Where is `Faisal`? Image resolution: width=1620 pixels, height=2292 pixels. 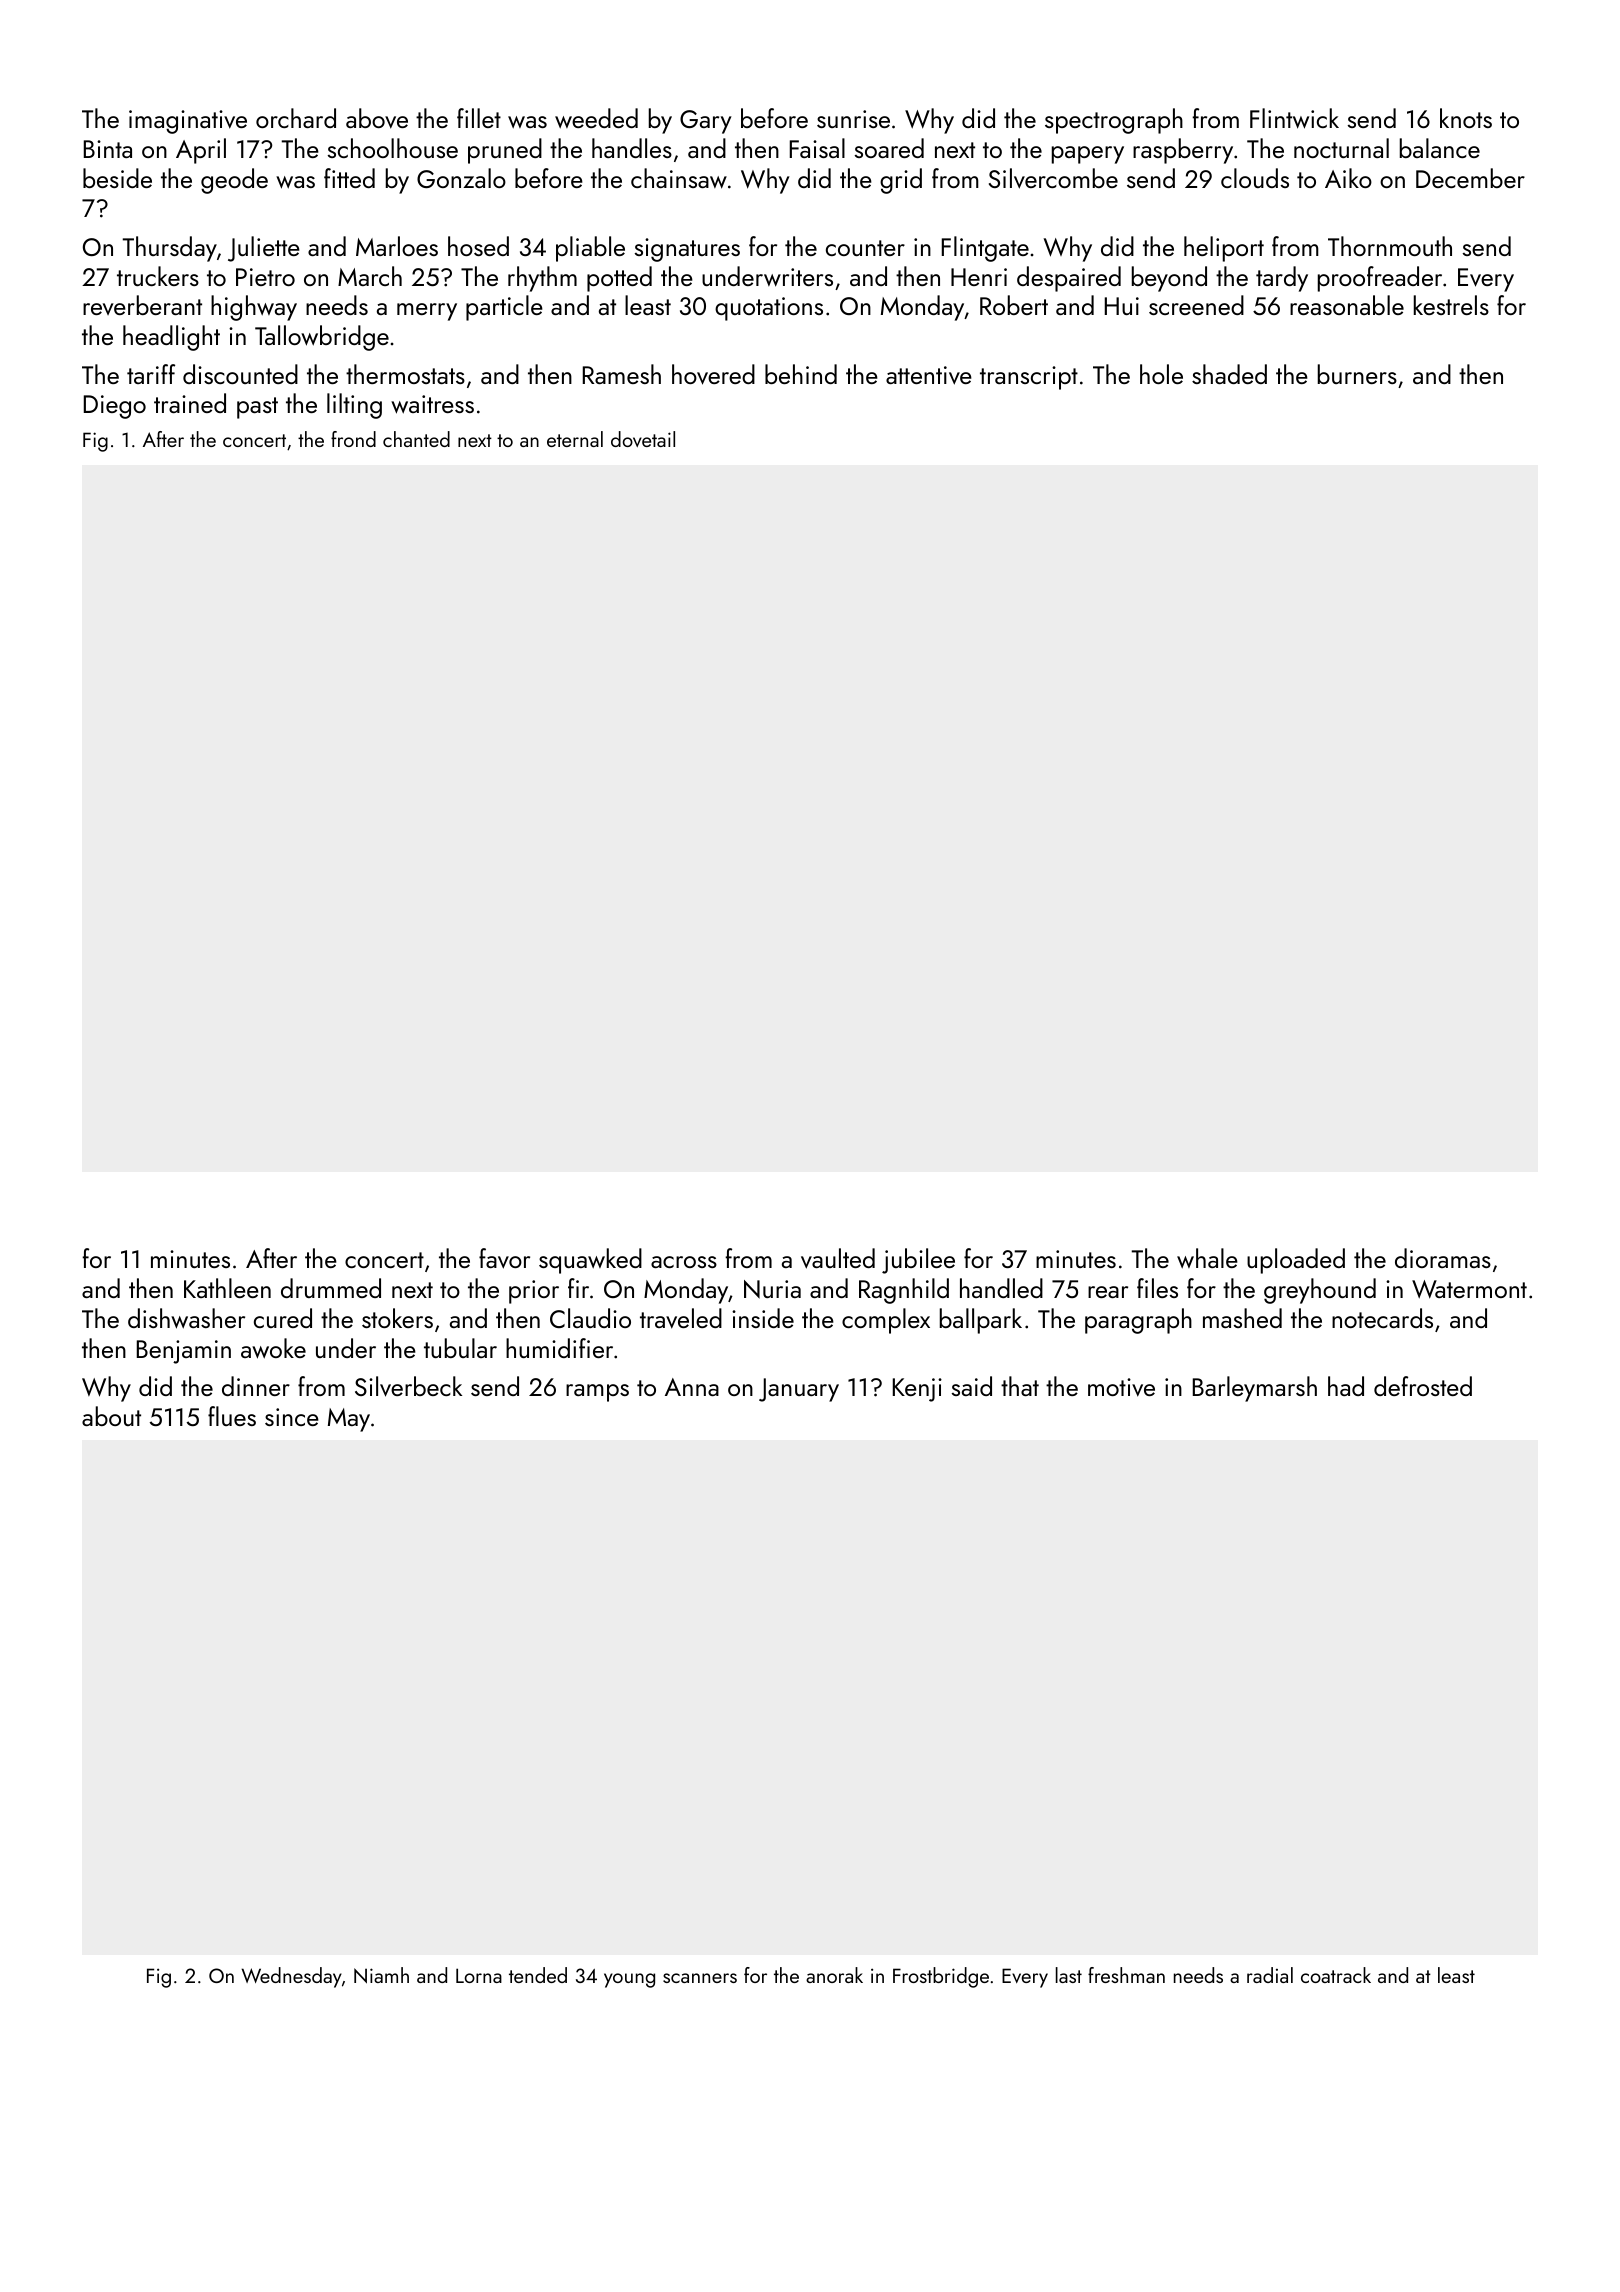
Faisal is located at coordinates (817, 148).
